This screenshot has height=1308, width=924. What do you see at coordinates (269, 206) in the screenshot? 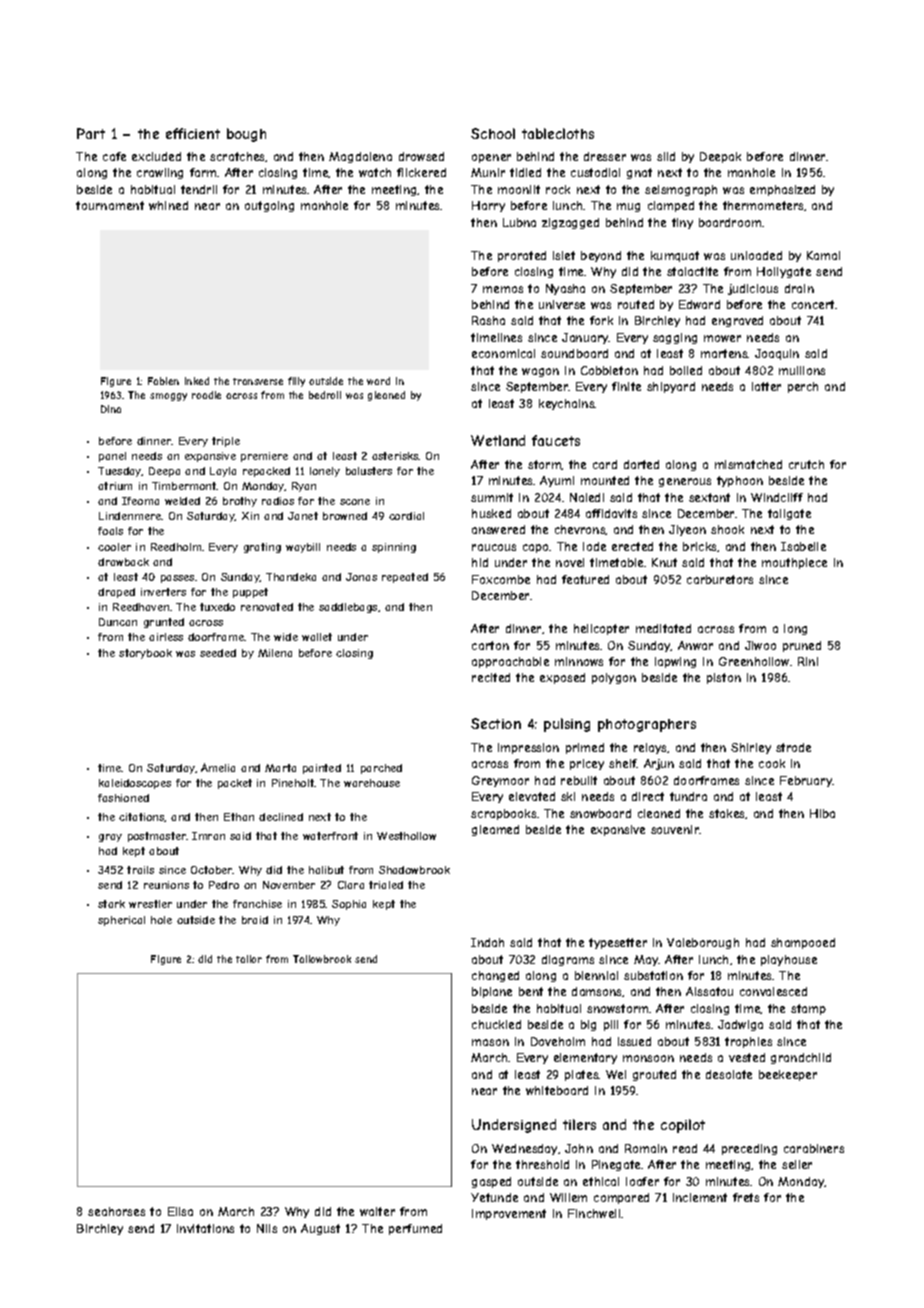
I see `outgoing` at bounding box center [269, 206].
